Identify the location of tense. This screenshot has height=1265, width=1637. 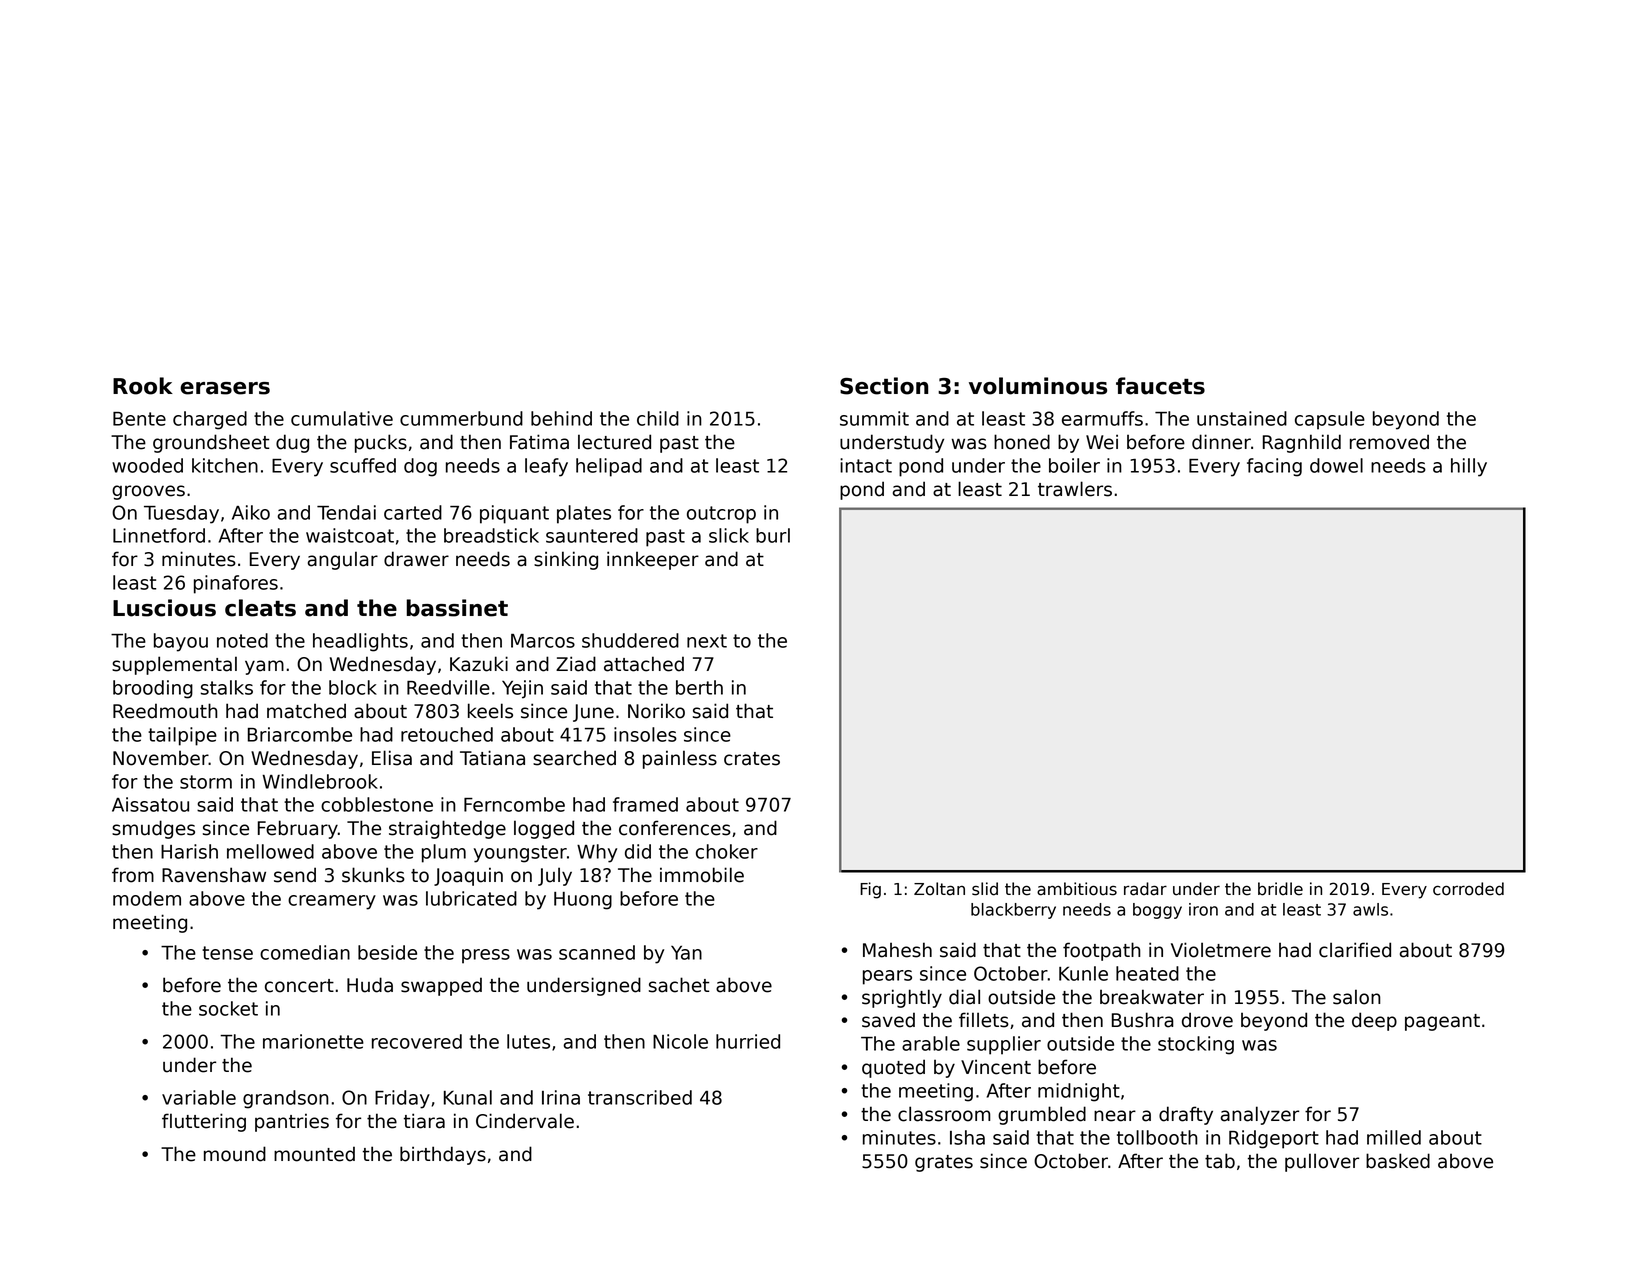
(227, 953).
